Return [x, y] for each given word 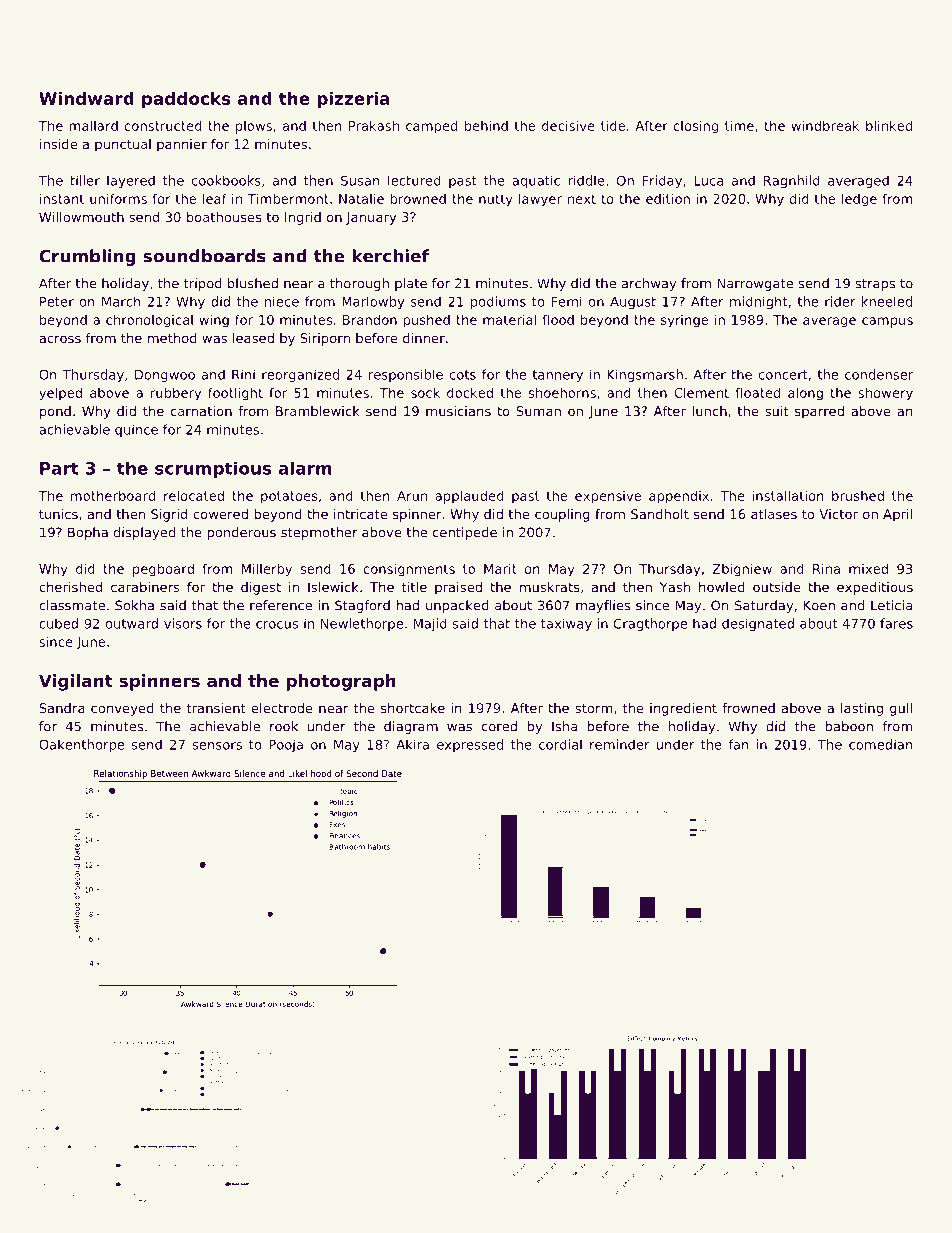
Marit [500, 569]
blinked [889, 125]
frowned [748, 708]
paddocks [186, 100]
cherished [70, 587]
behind [486, 125]
